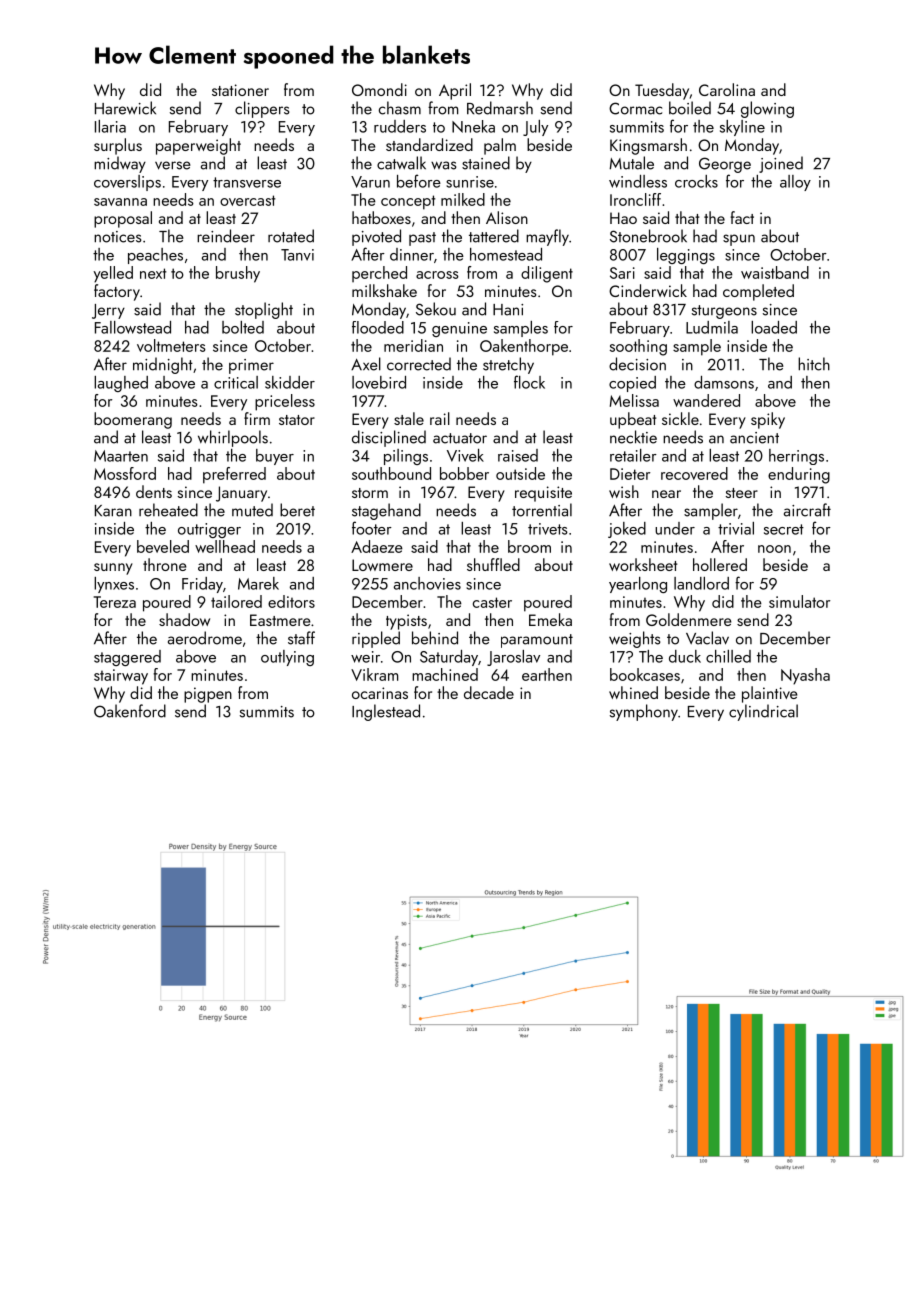  What do you see at coordinates (807, 510) in the page?
I see `aircraft` at bounding box center [807, 510].
